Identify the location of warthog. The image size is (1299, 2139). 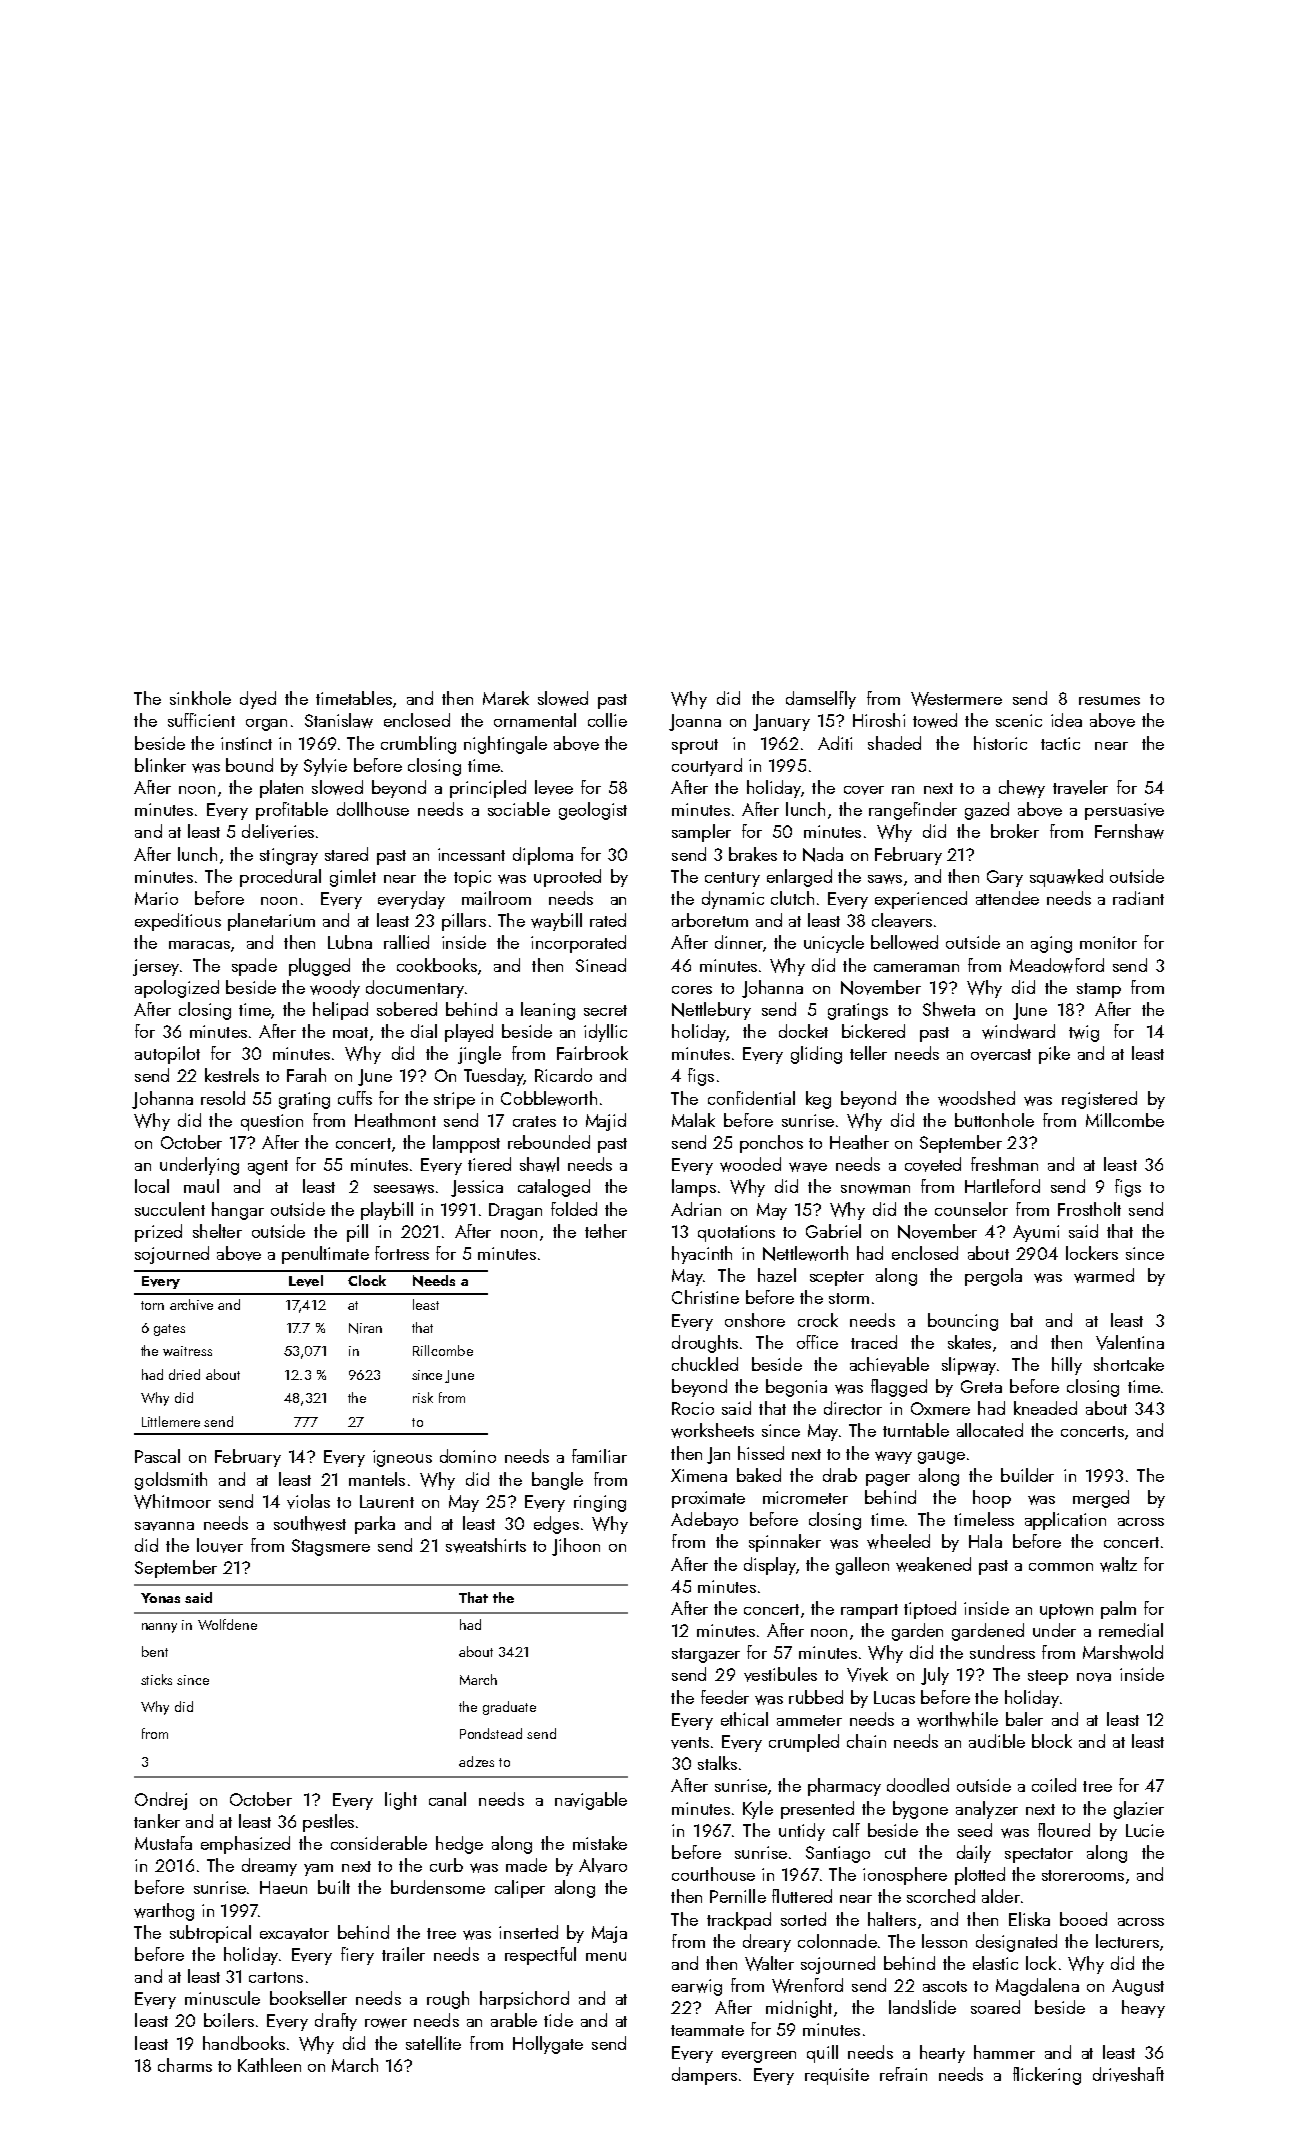
(164, 1912).
